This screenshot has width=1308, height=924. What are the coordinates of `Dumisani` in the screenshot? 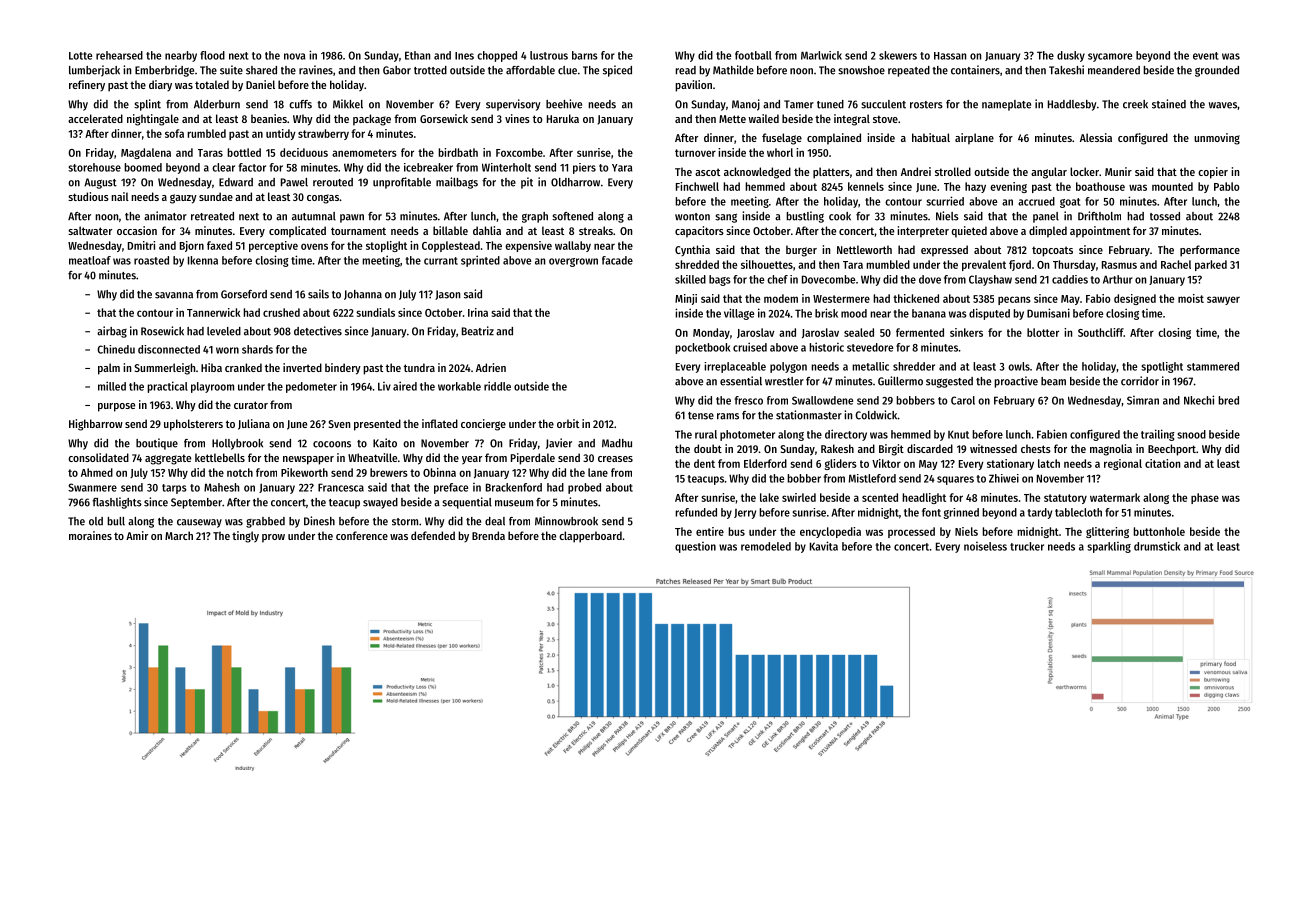 It's located at (1048, 313).
